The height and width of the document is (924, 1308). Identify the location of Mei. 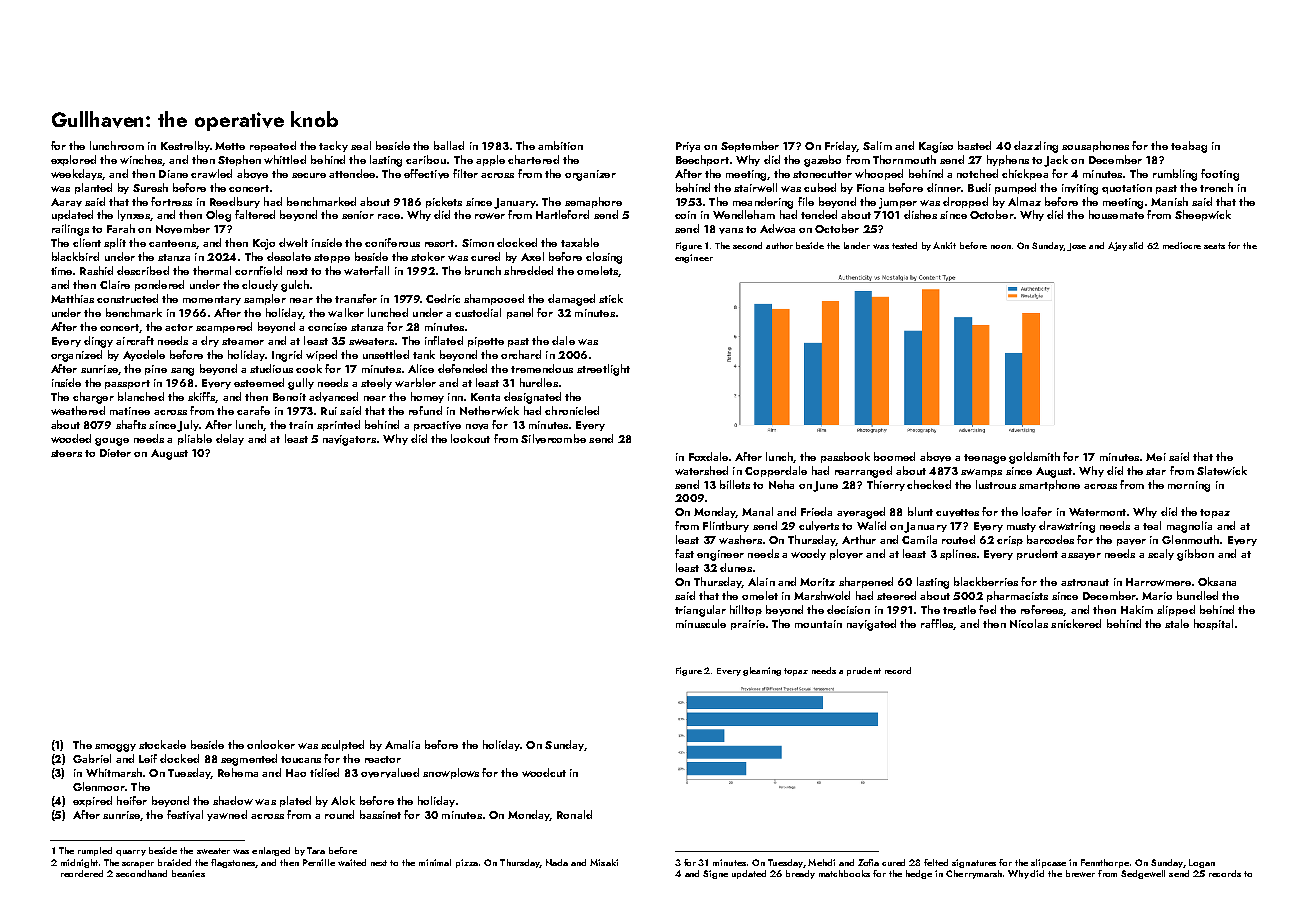
(1156, 457).
